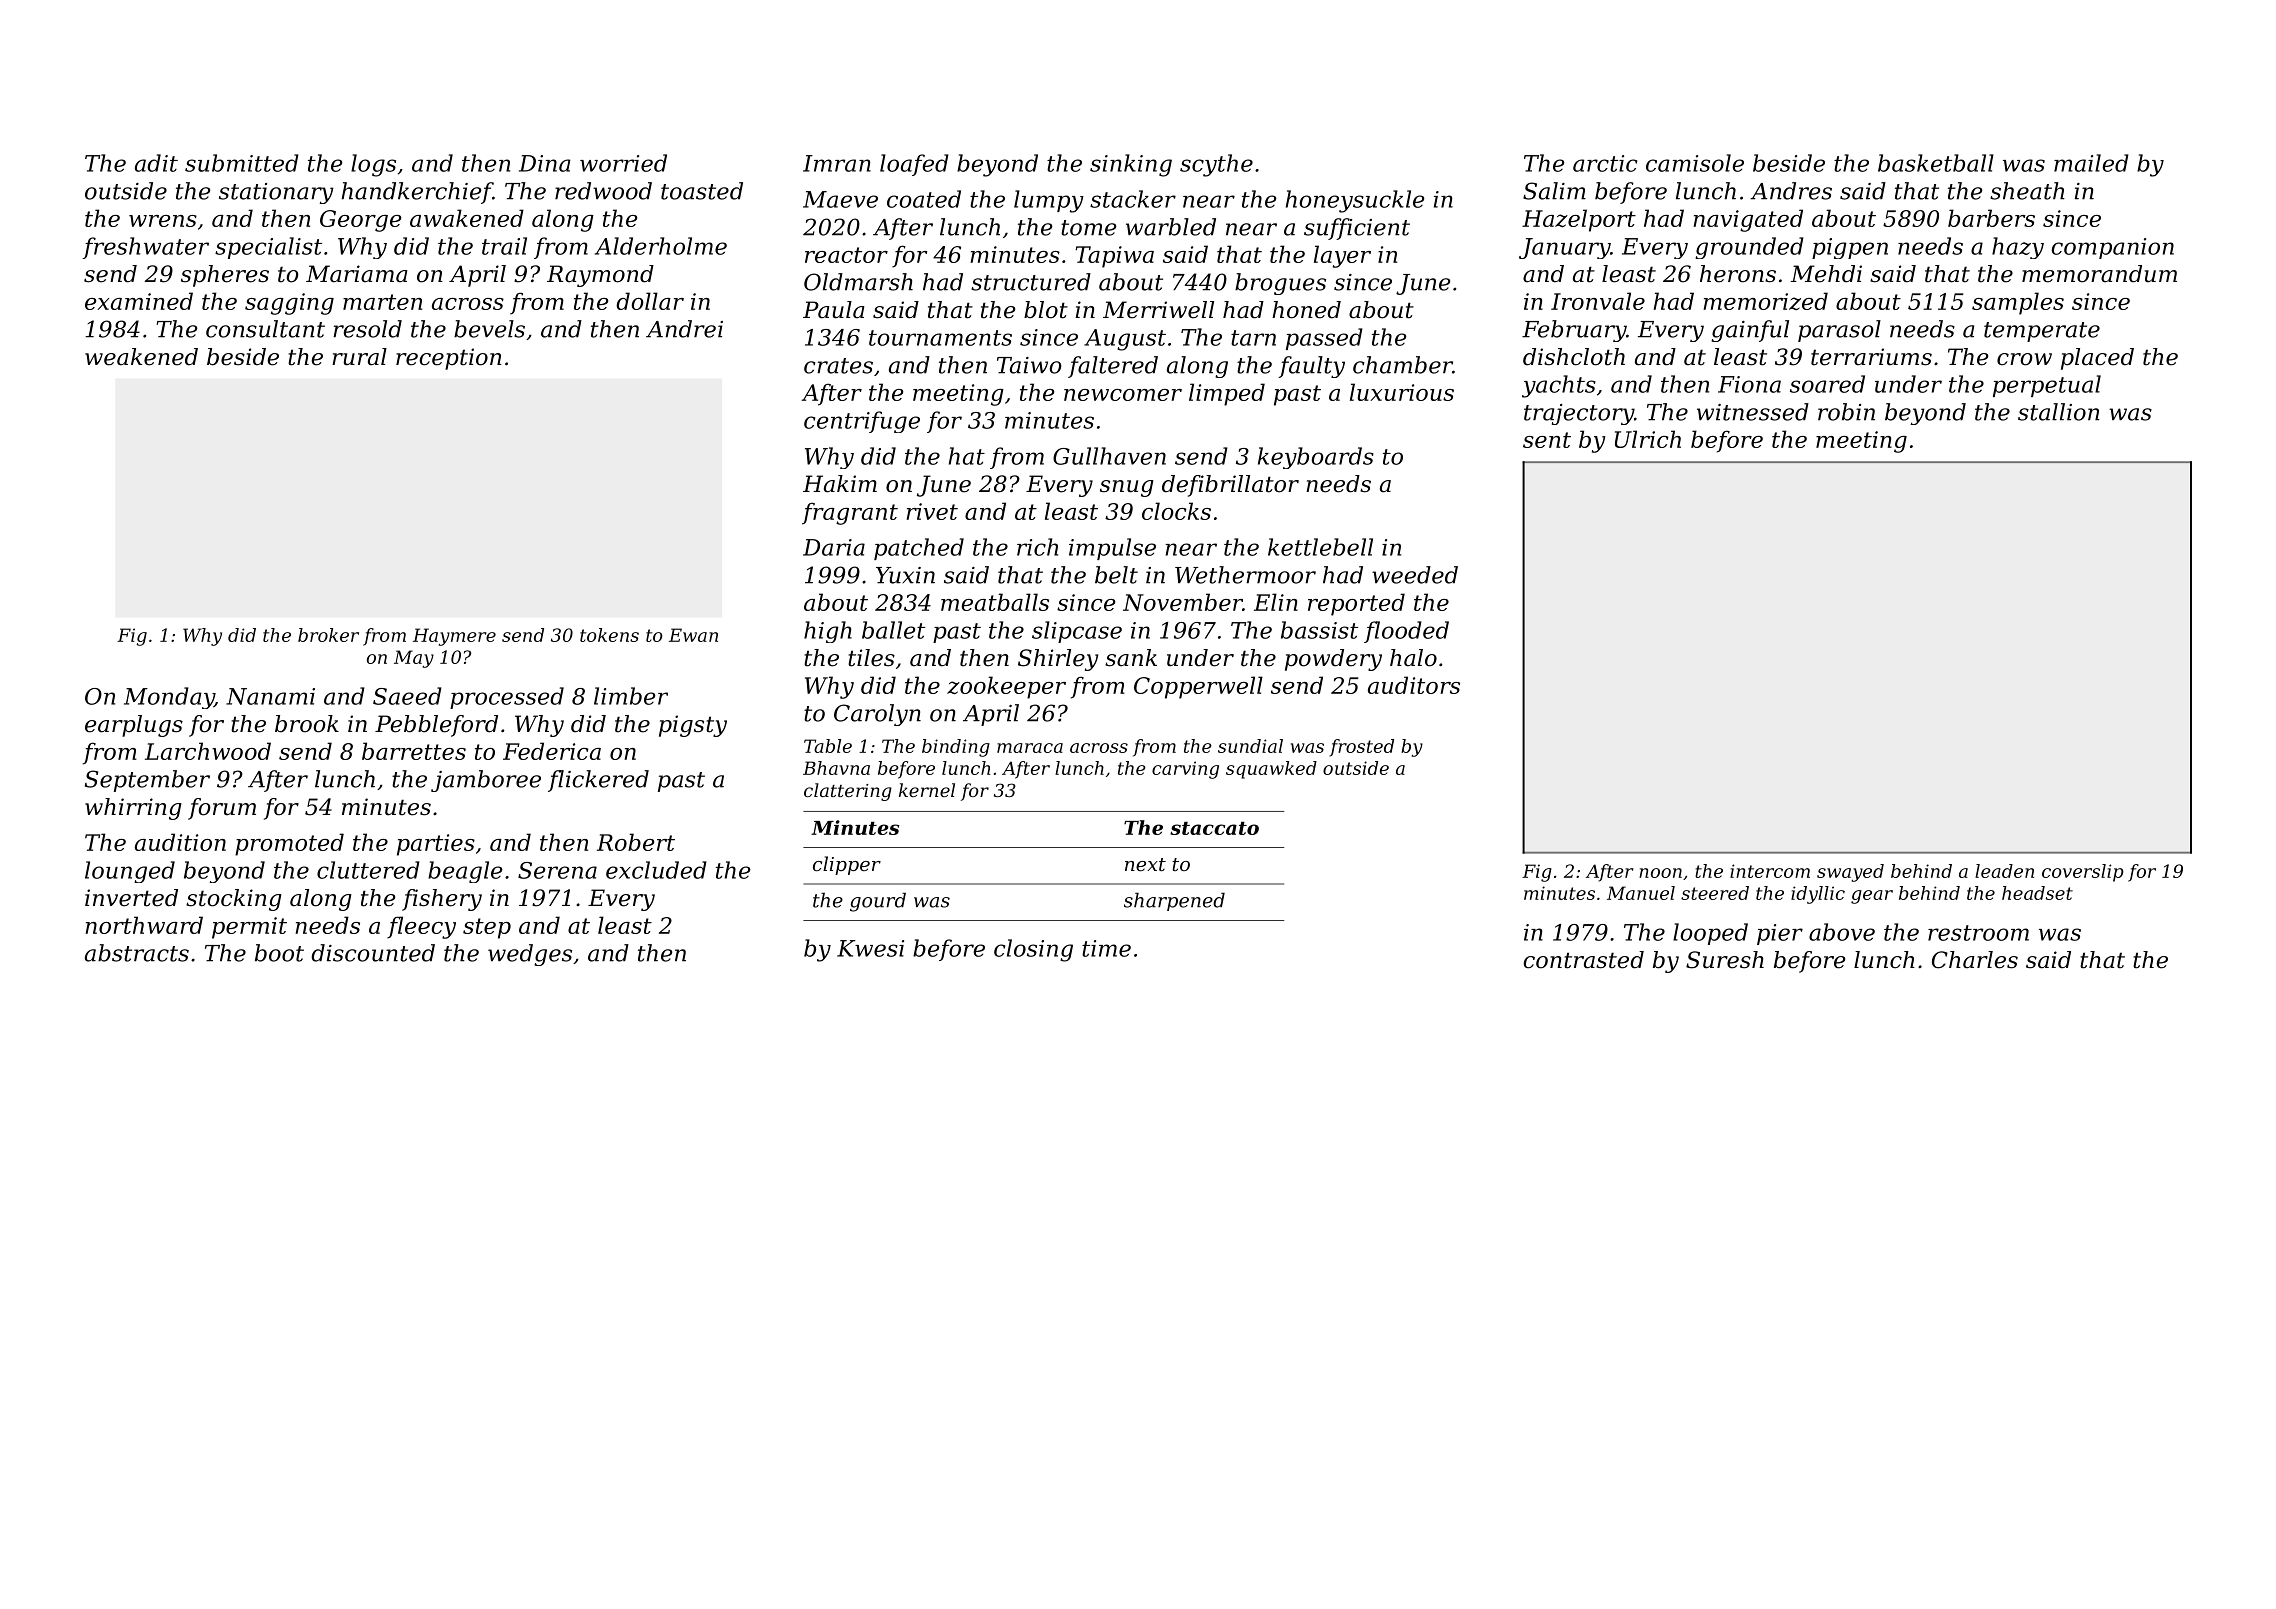  I want to click on clocks, so click(1176, 511).
